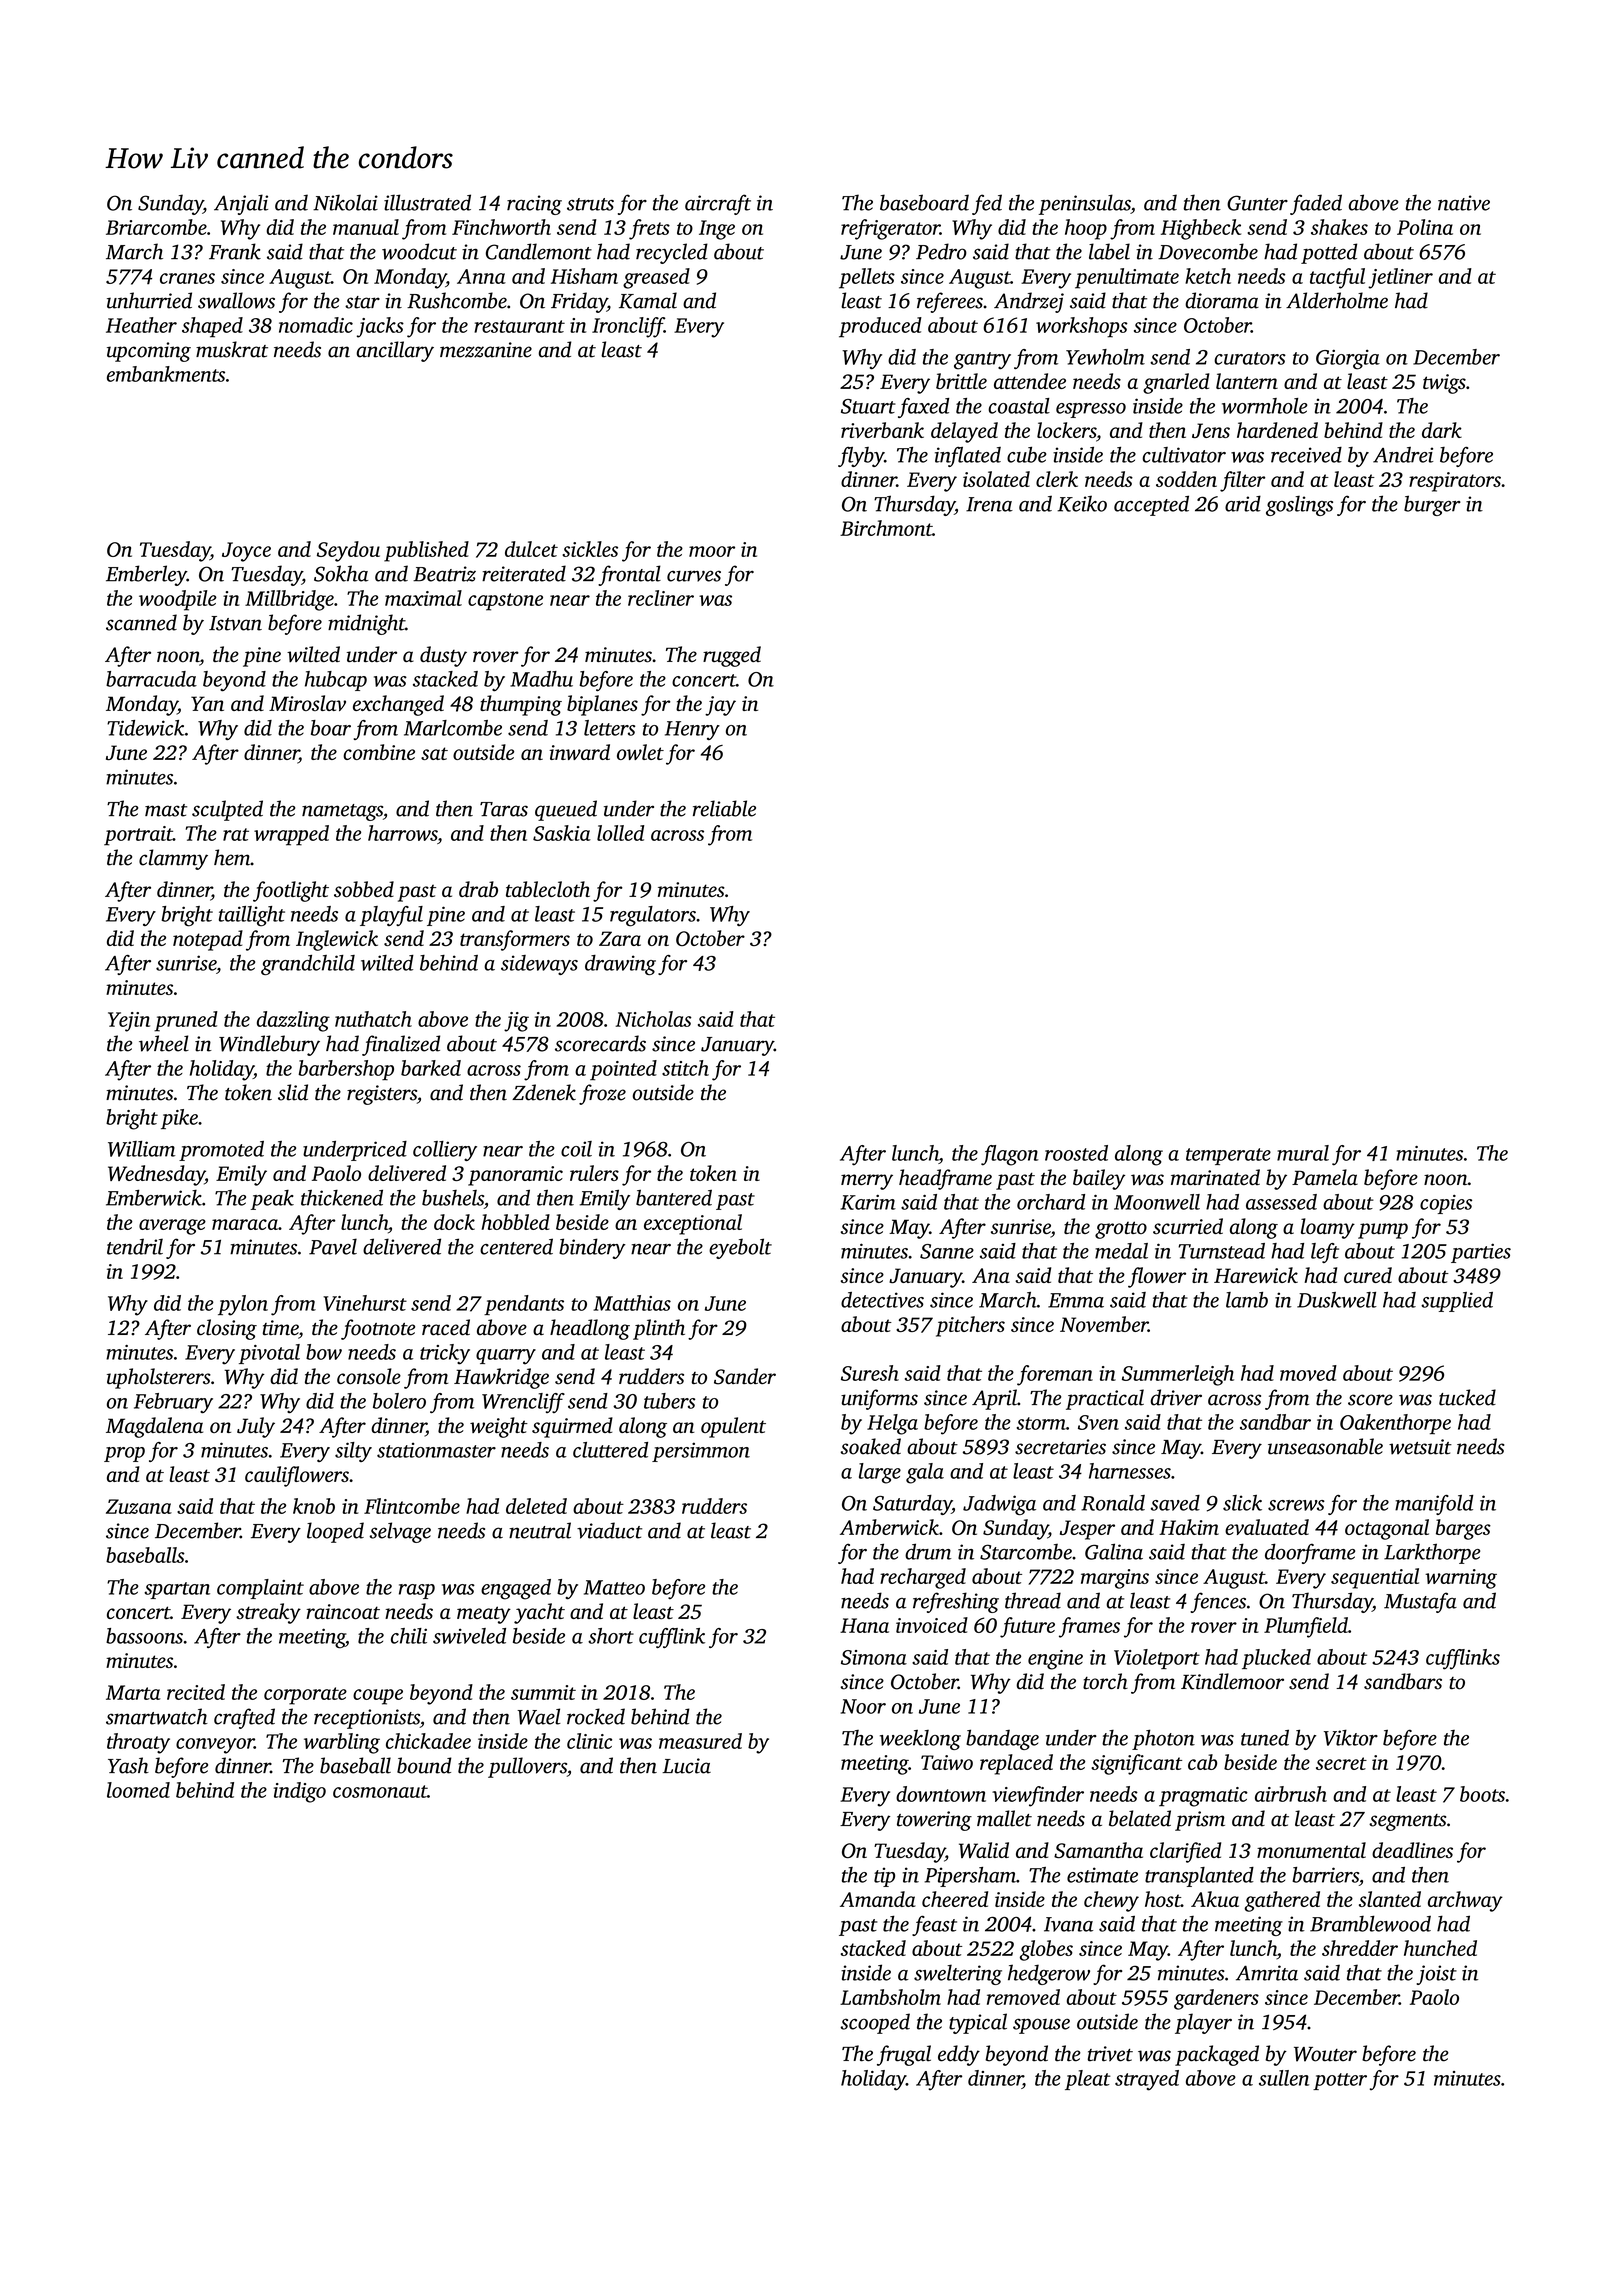 Image resolution: width=1620 pixels, height=2292 pixels. I want to click on Pamela, so click(1325, 1177).
